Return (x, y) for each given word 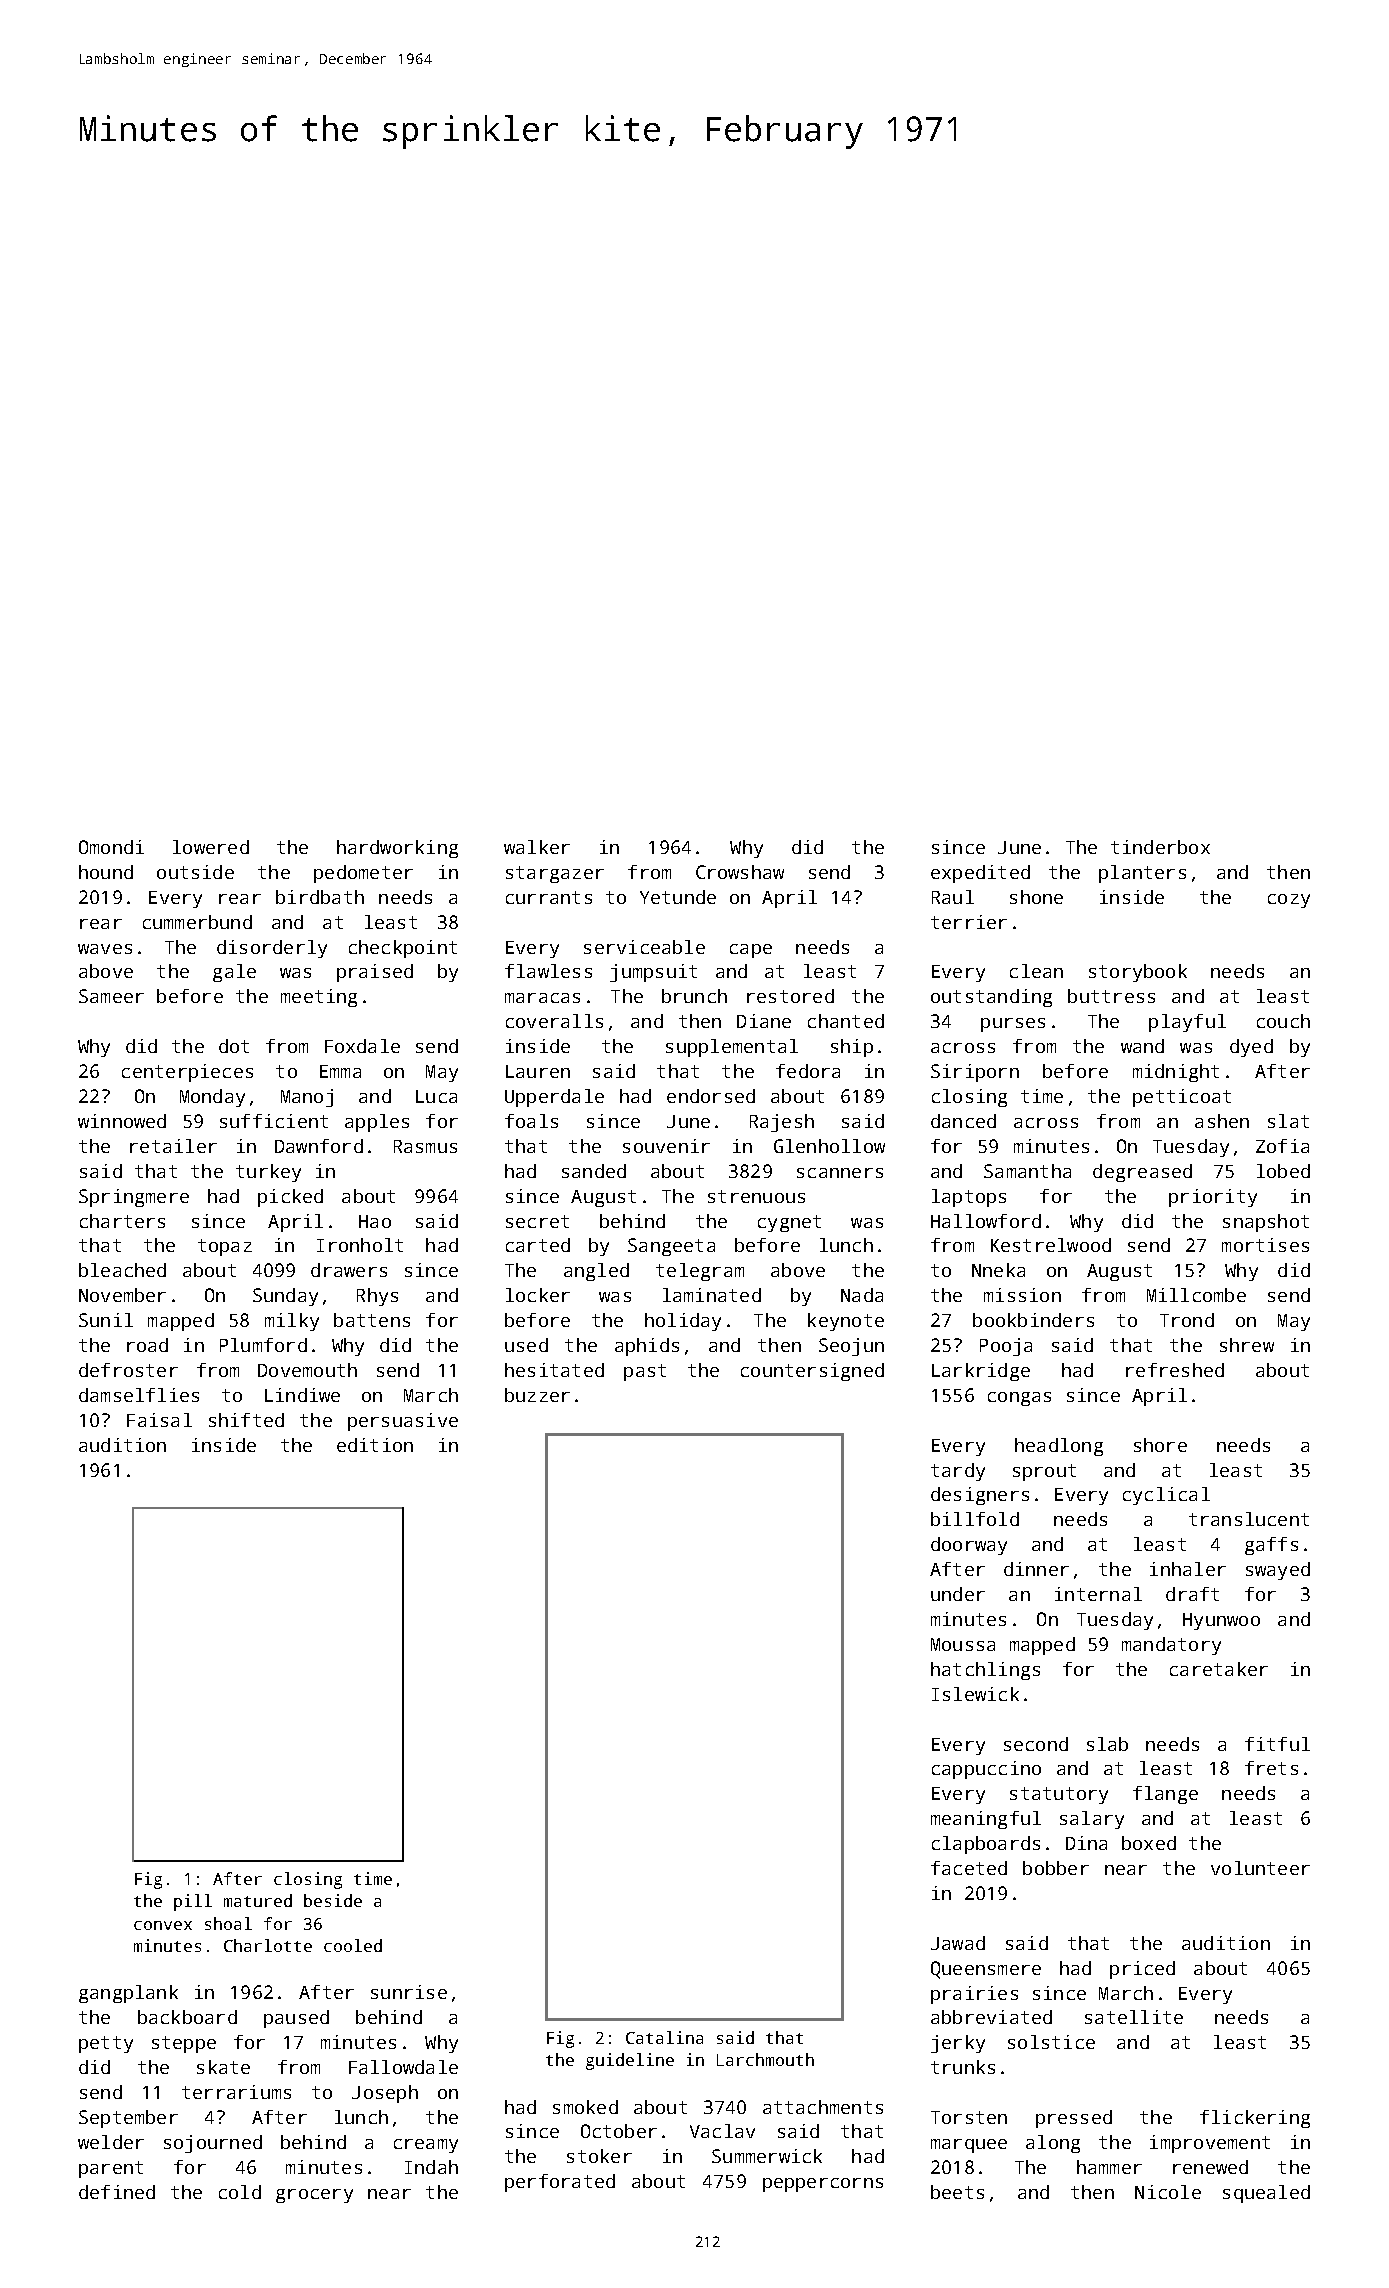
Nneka (998, 1270)
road (147, 1345)
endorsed (711, 1096)
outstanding (991, 998)
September (128, 2119)
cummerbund (197, 922)
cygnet (789, 1223)
